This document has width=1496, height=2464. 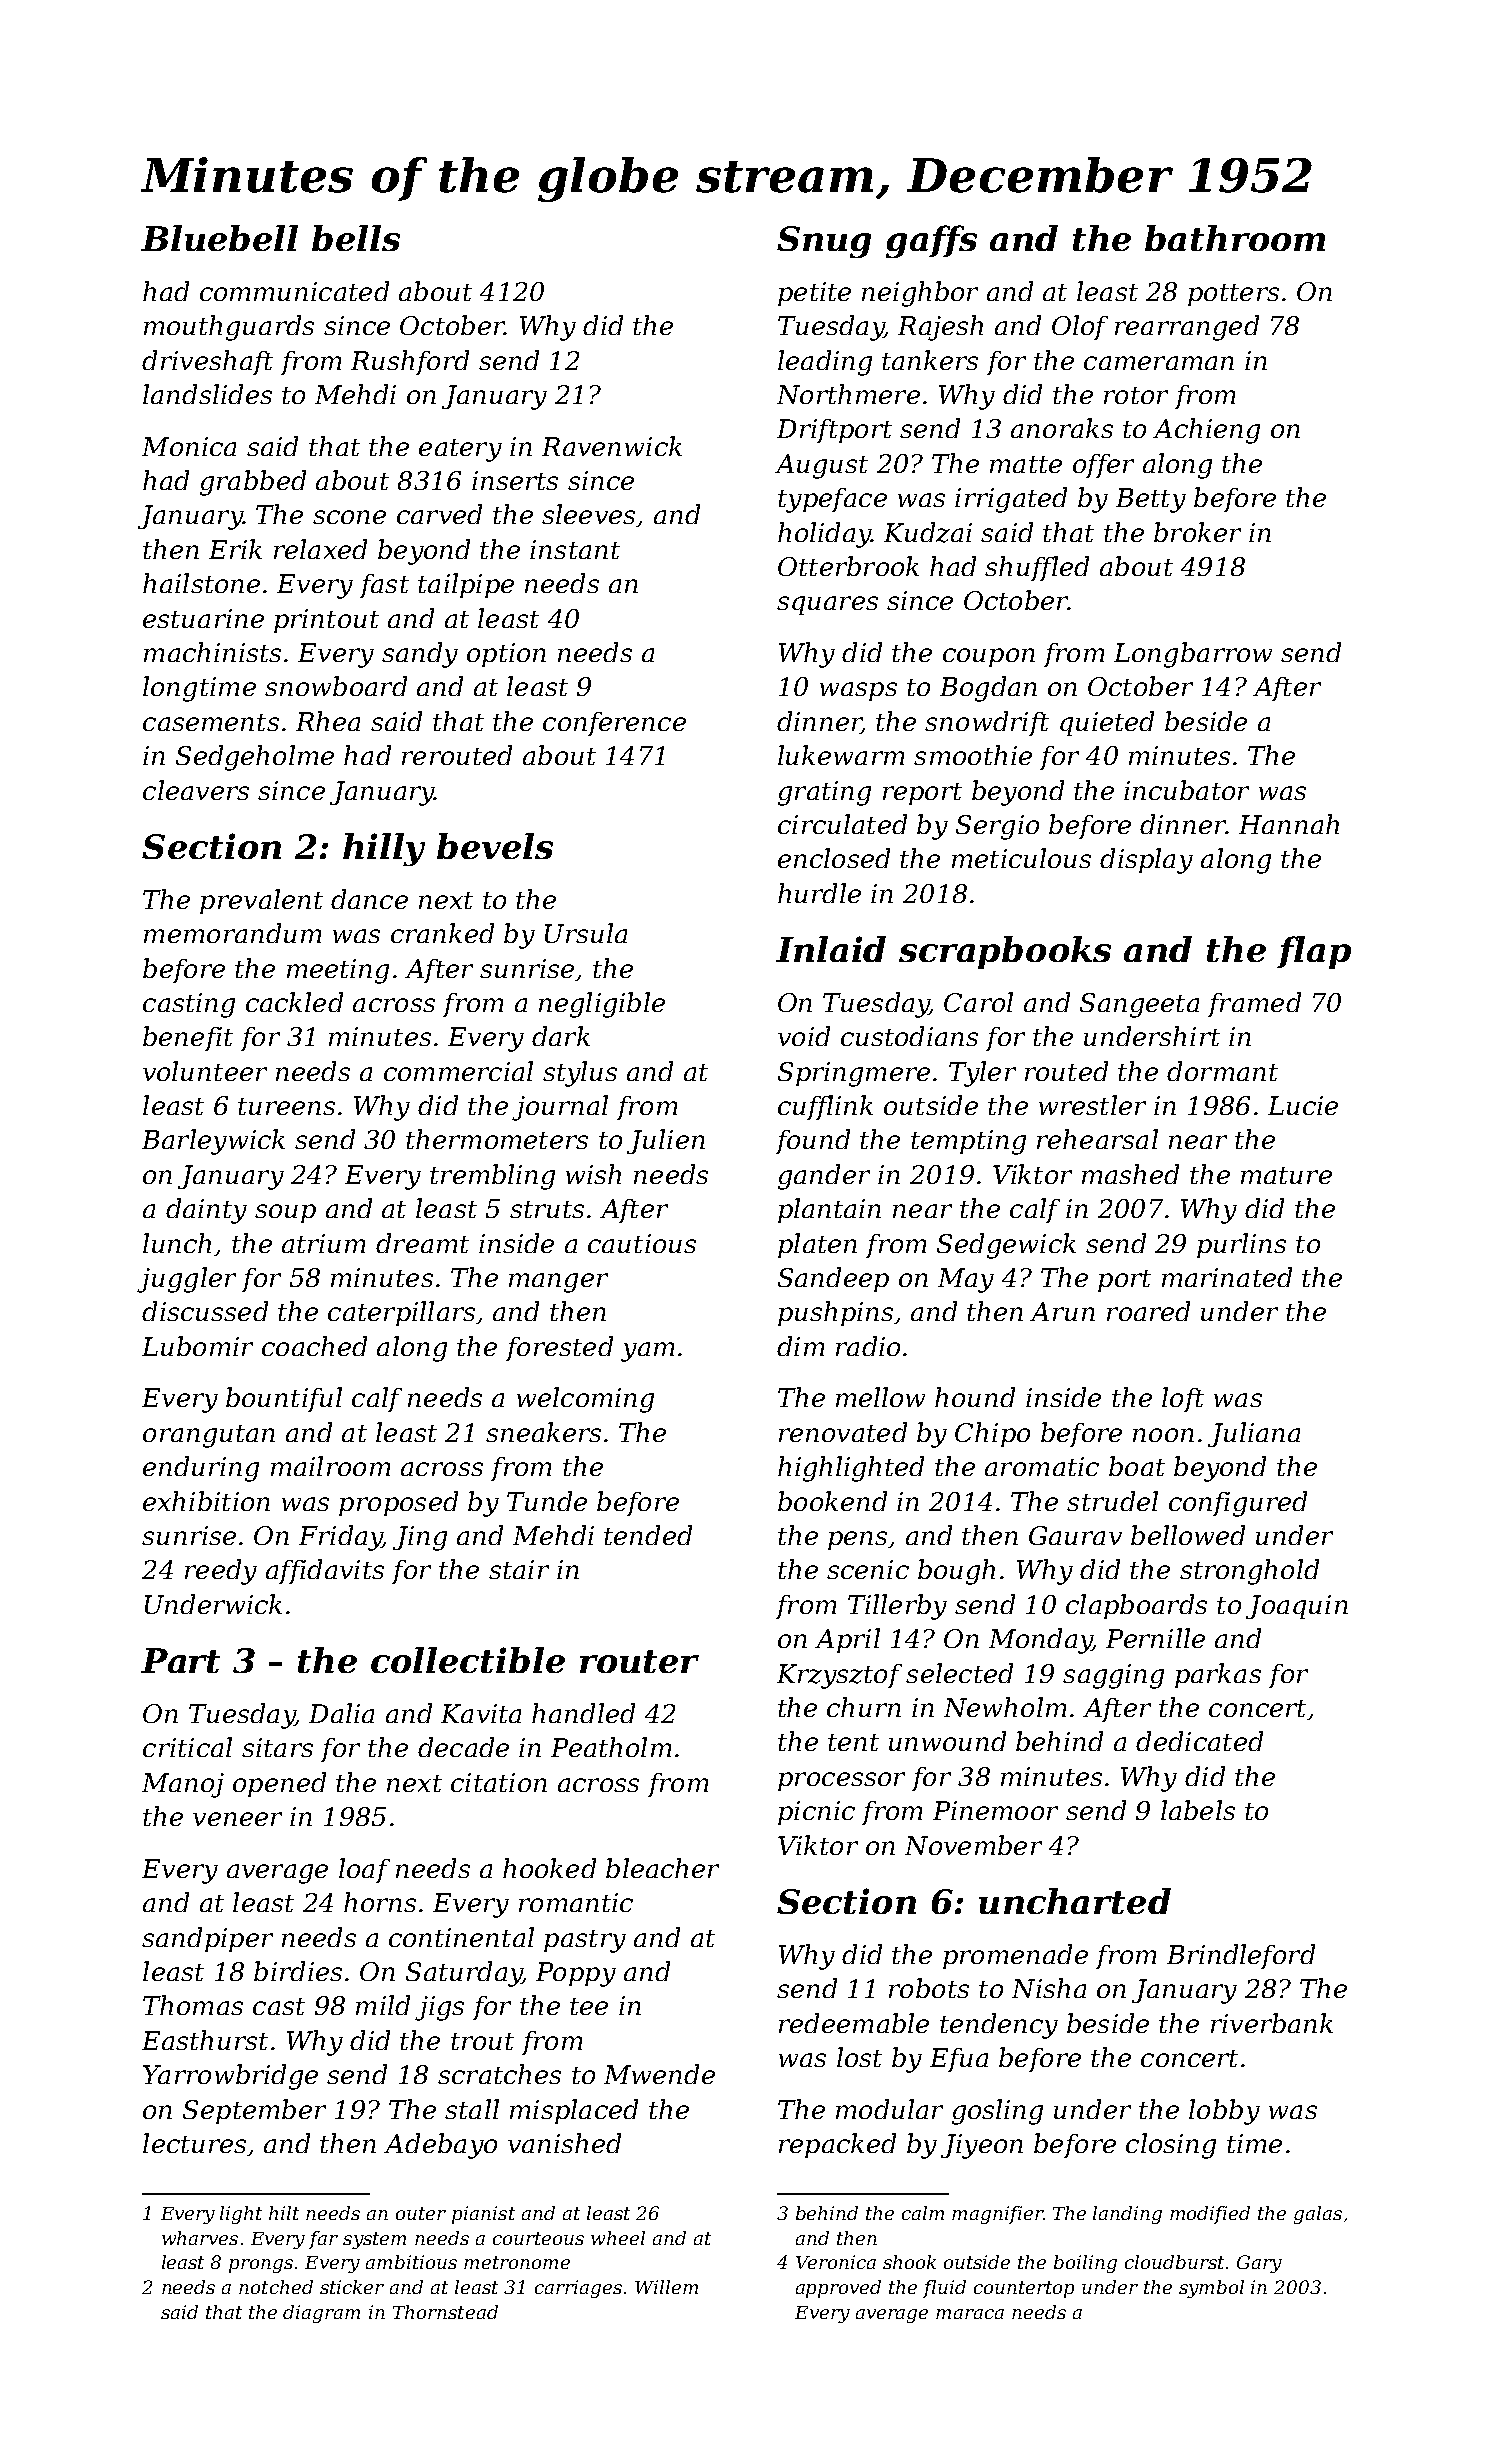 I want to click on tureens, so click(x=286, y=1106).
